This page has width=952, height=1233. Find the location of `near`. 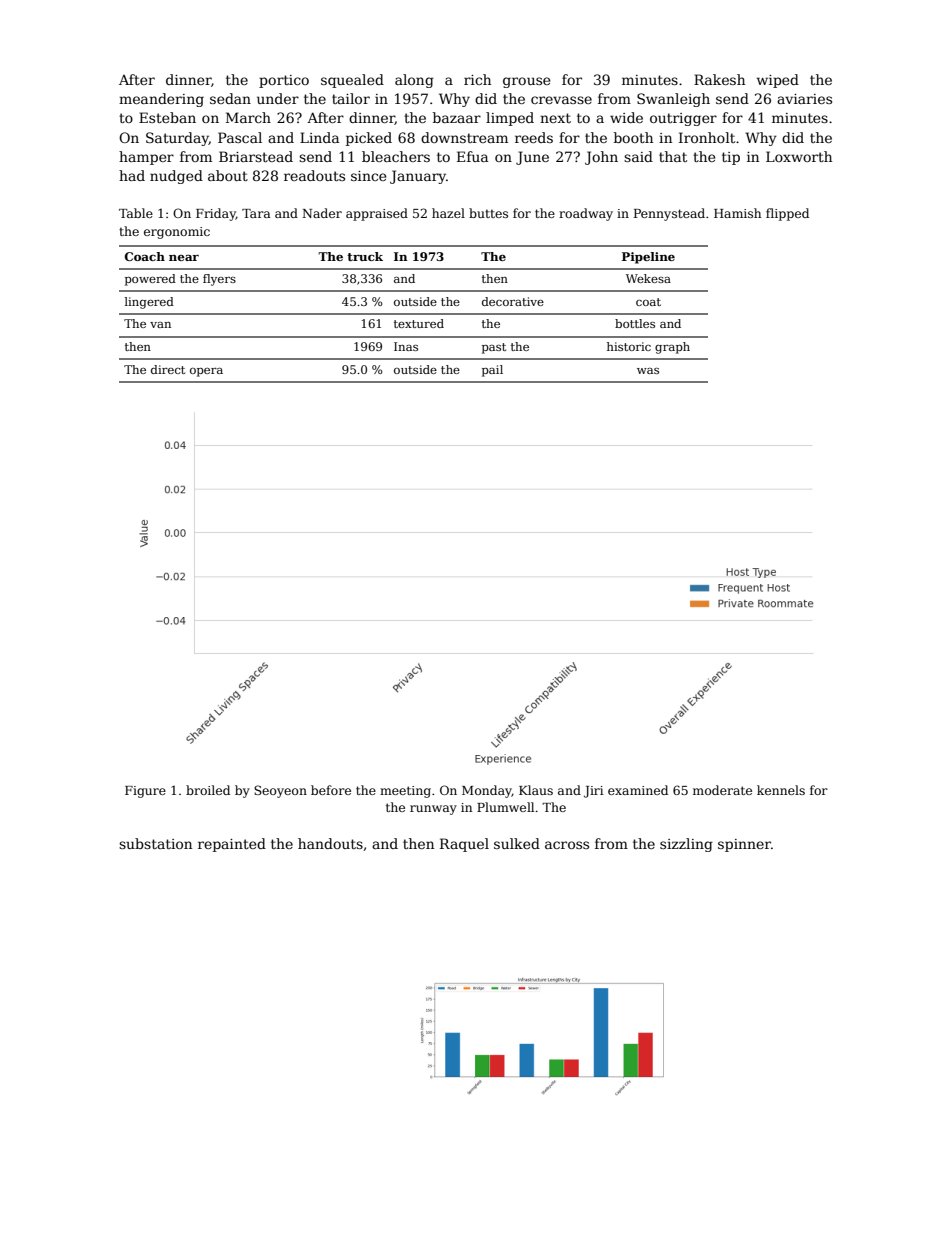

near is located at coordinates (184, 257).
